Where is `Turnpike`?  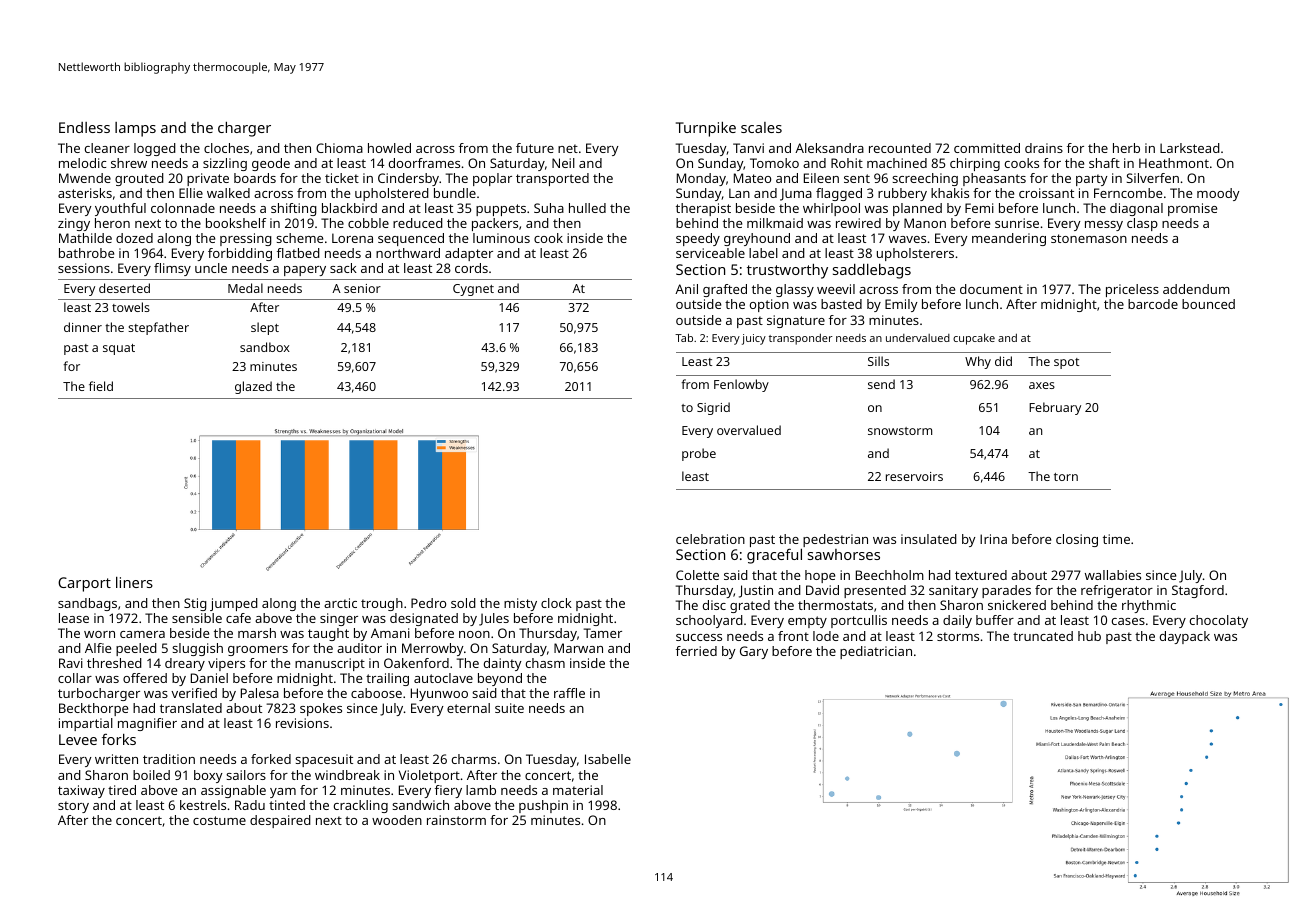
Turnpike is located at coordinates (706, 129).
